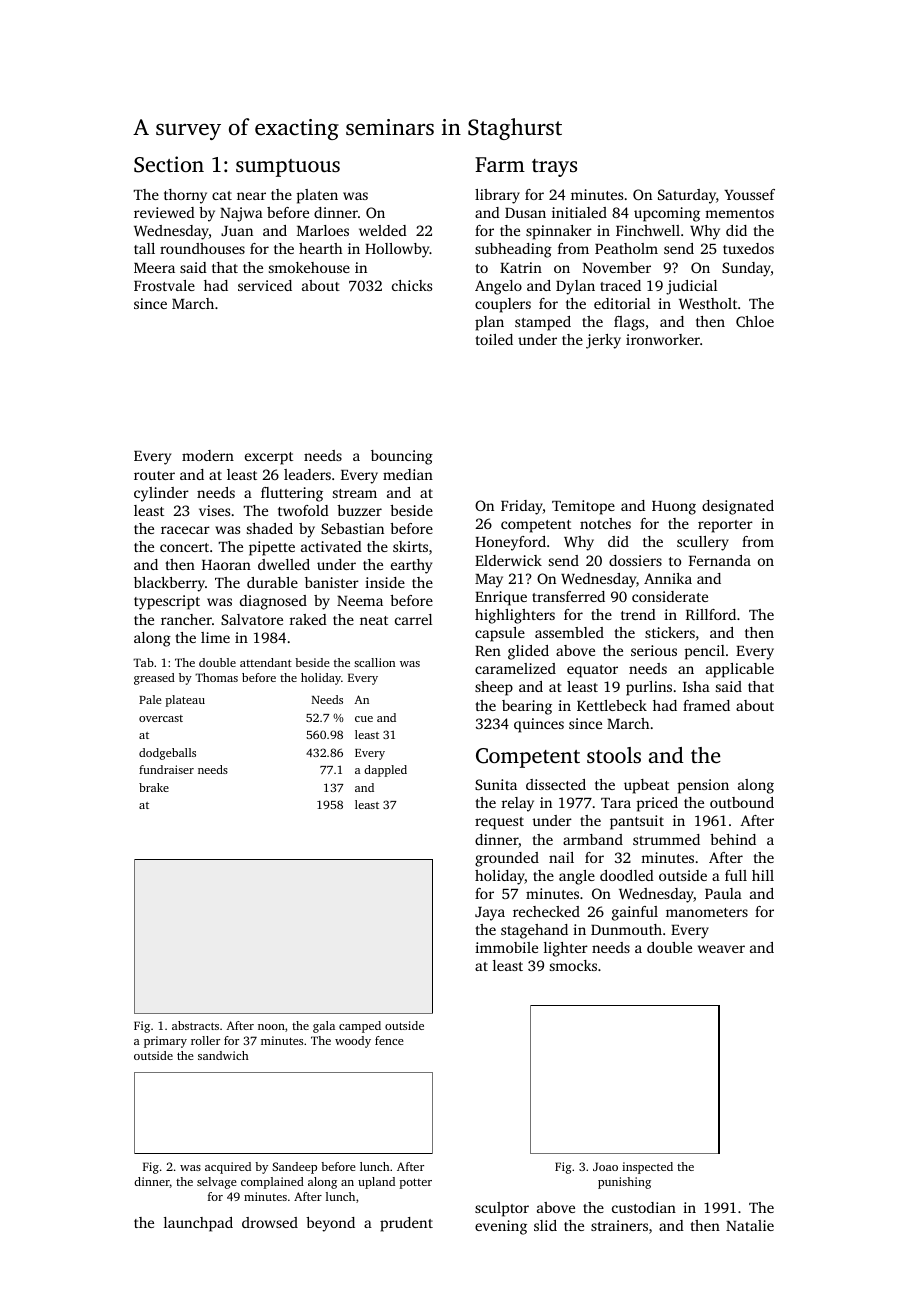  What do you see at coordinates (733, 839) in the image?
I see `behind` at bounding box center [733, 839].
